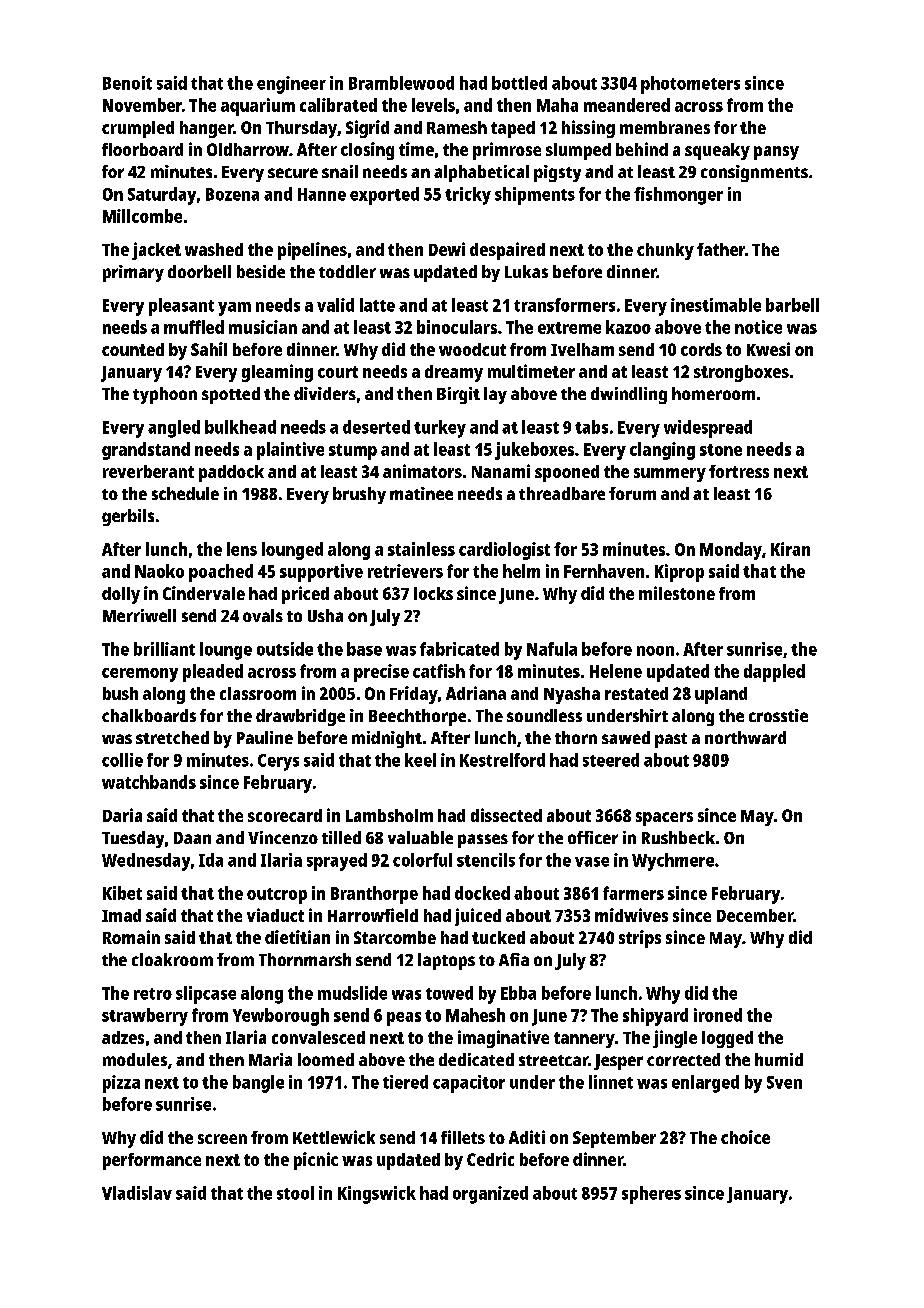 The image size is (924, 1308). What do you see at coordinates (655, 651) in the document?
I see `noon` at bounding box center [655, 651].
